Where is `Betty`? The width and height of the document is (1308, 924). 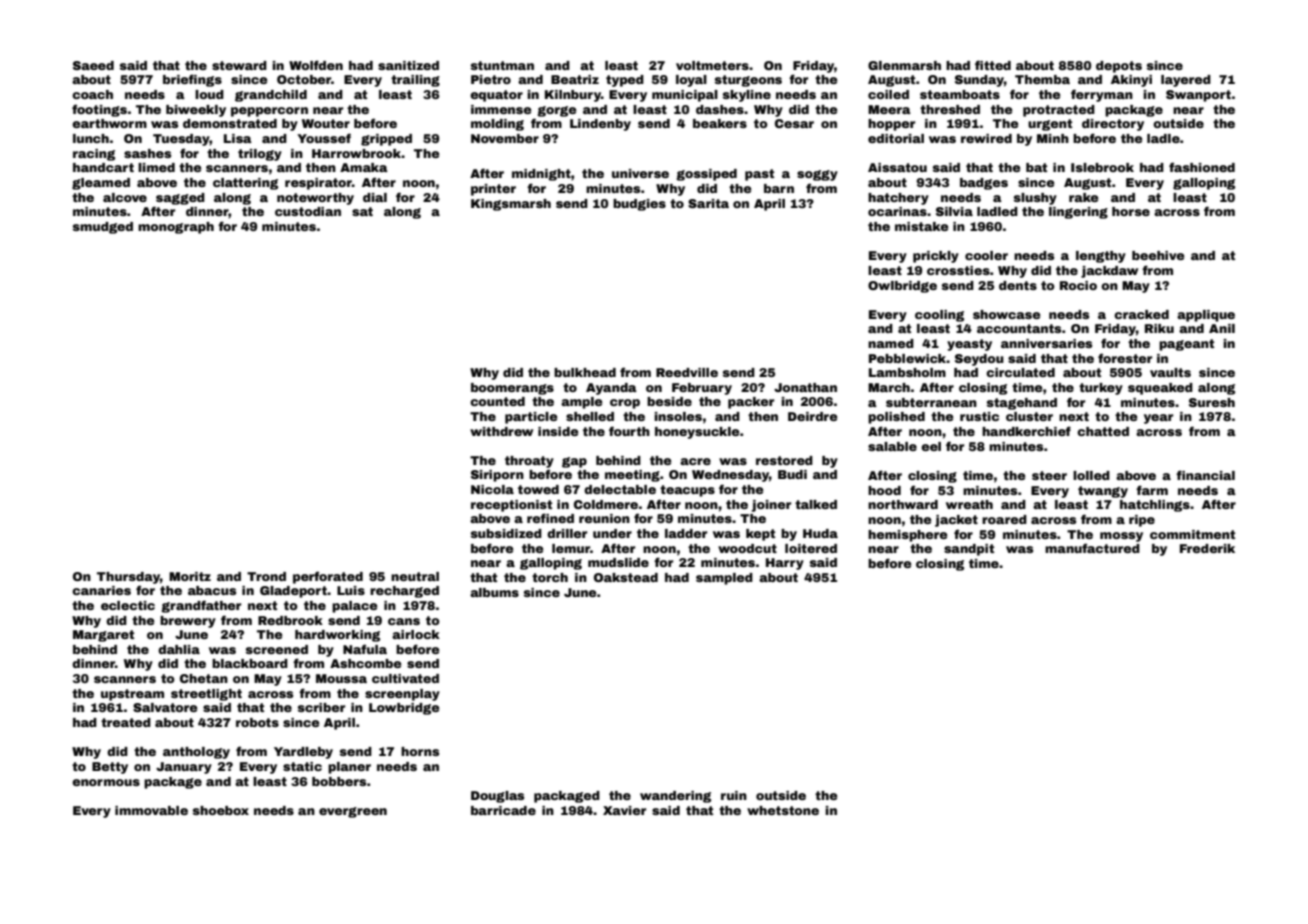
Betty is located at coordinates (110, 768).
